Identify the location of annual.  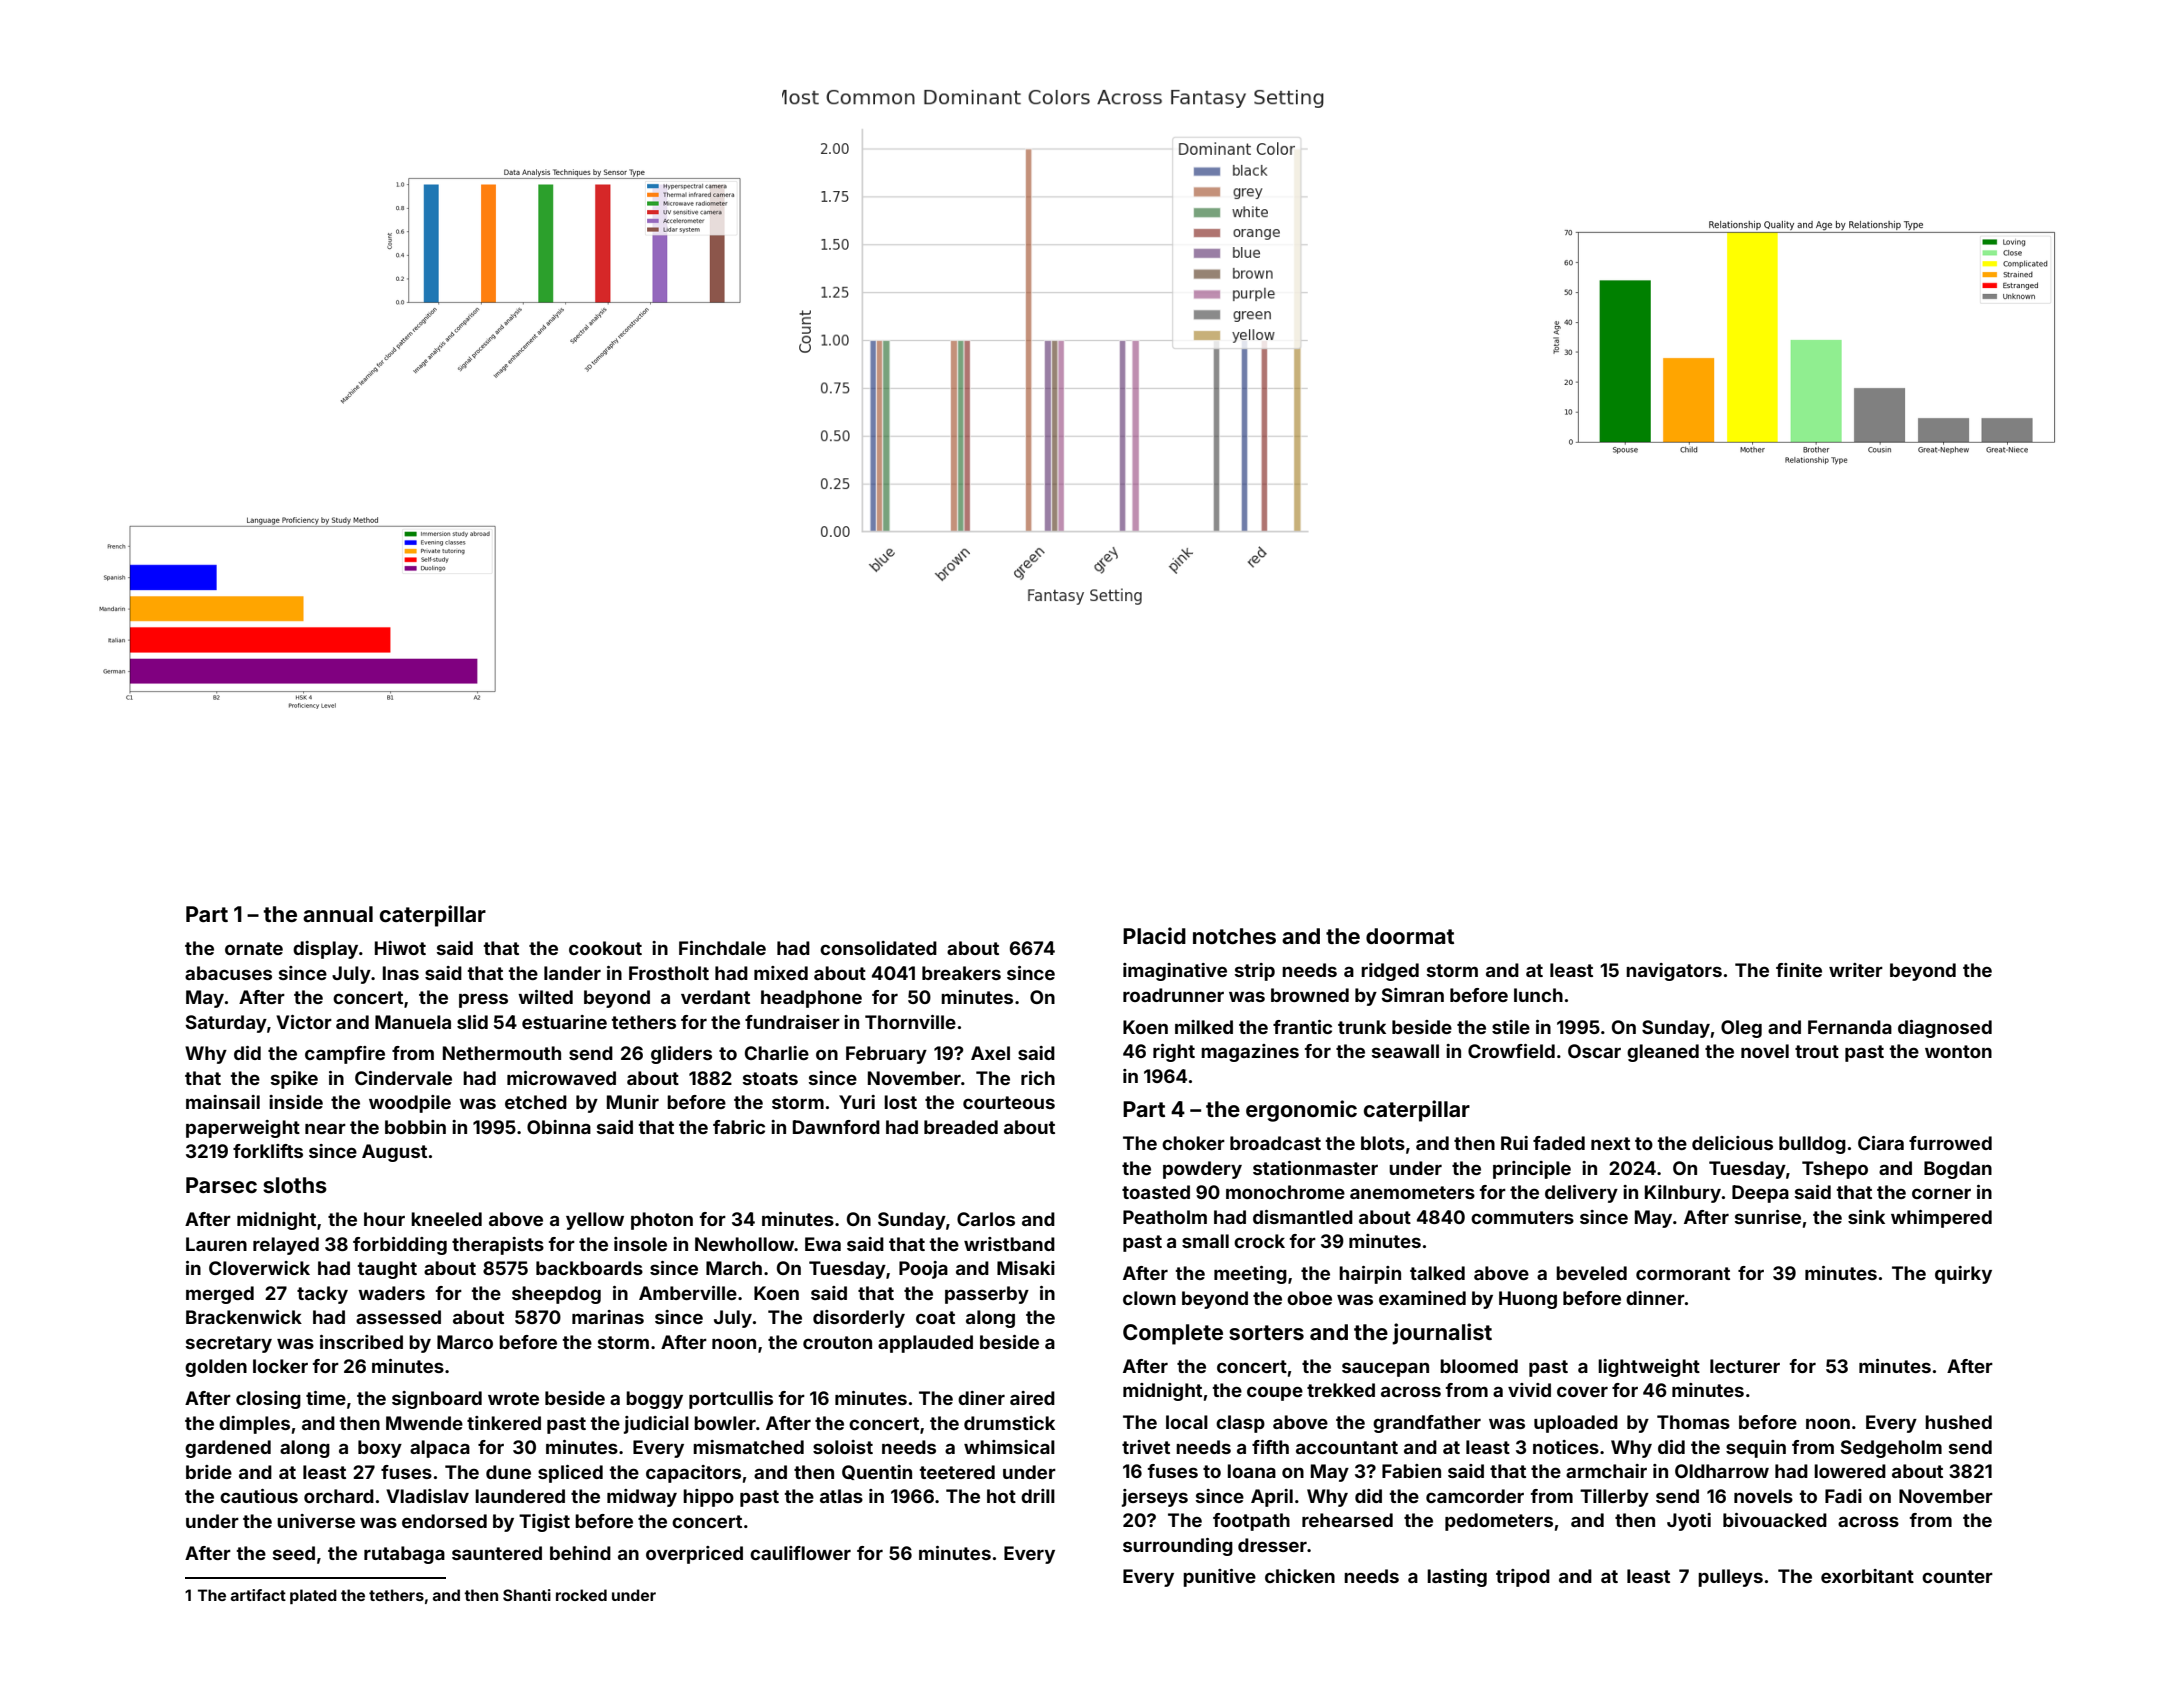
(338, 914).
